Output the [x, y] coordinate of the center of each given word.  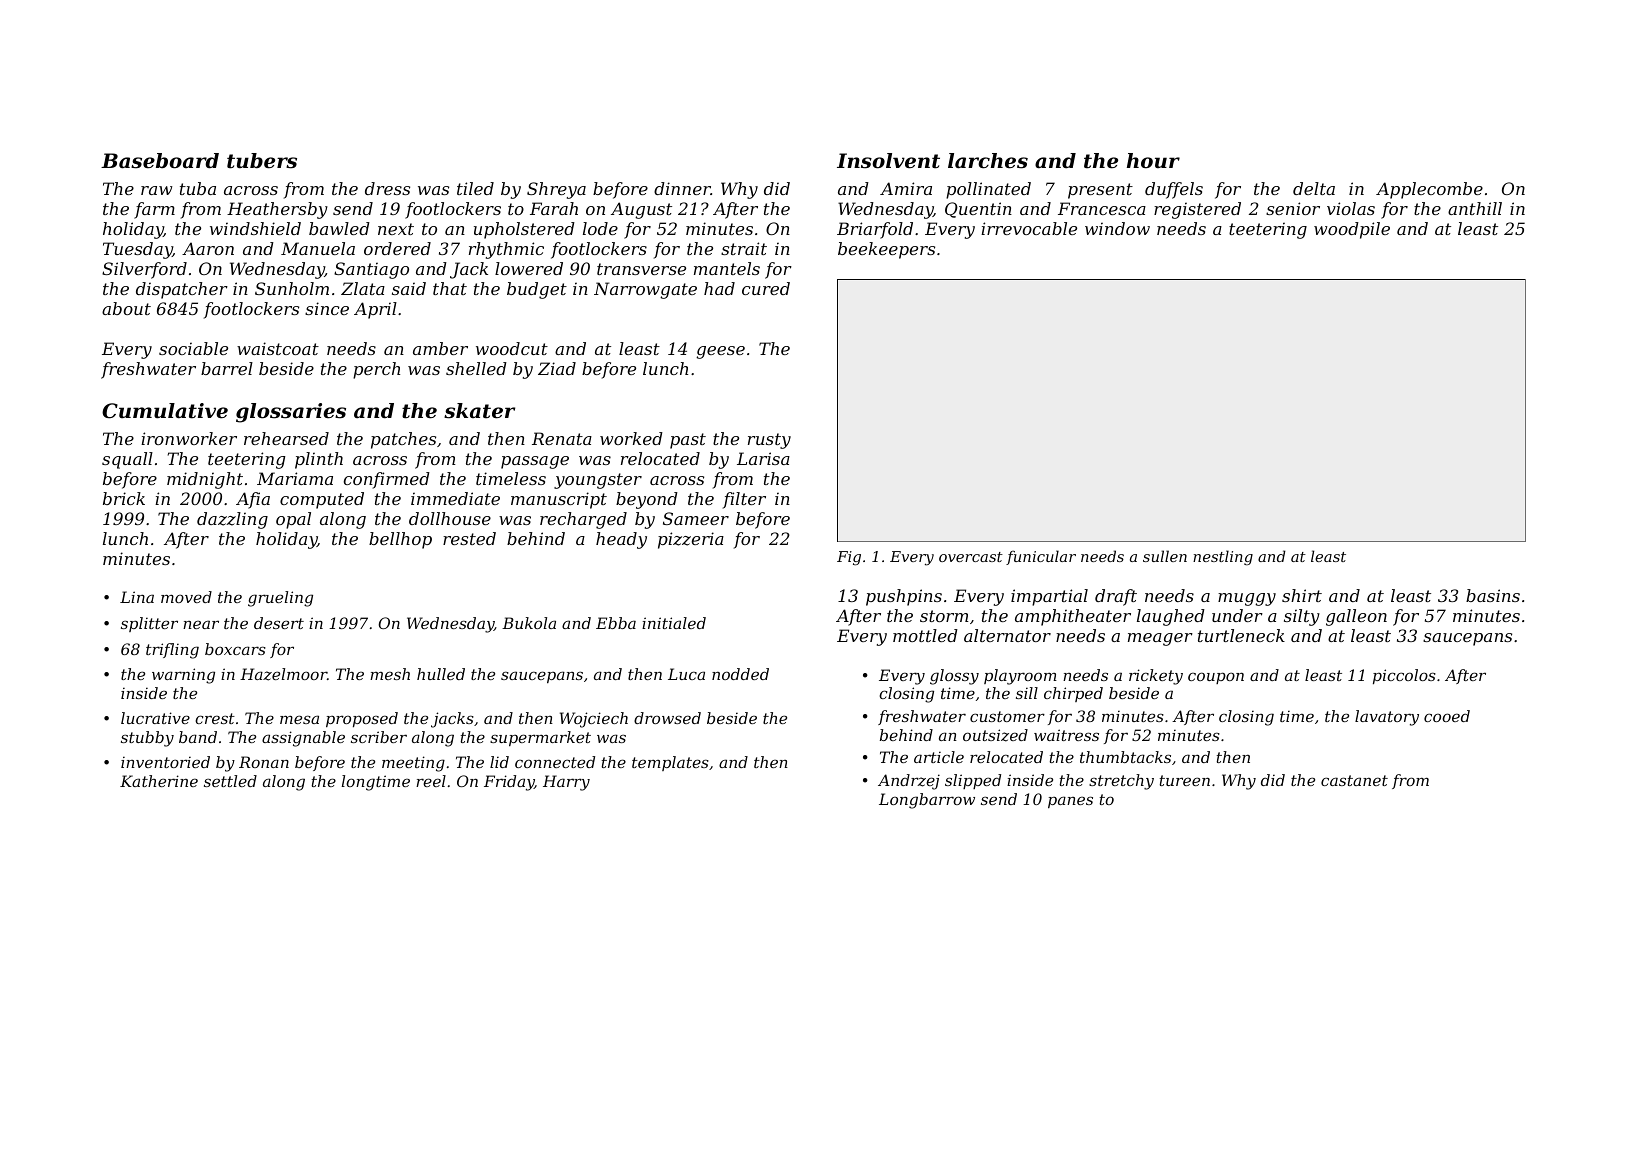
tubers [262, 161]
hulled [441, 674]
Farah [554, 208]
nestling [1223, 558]
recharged [583, 520]
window [1117, 228]
